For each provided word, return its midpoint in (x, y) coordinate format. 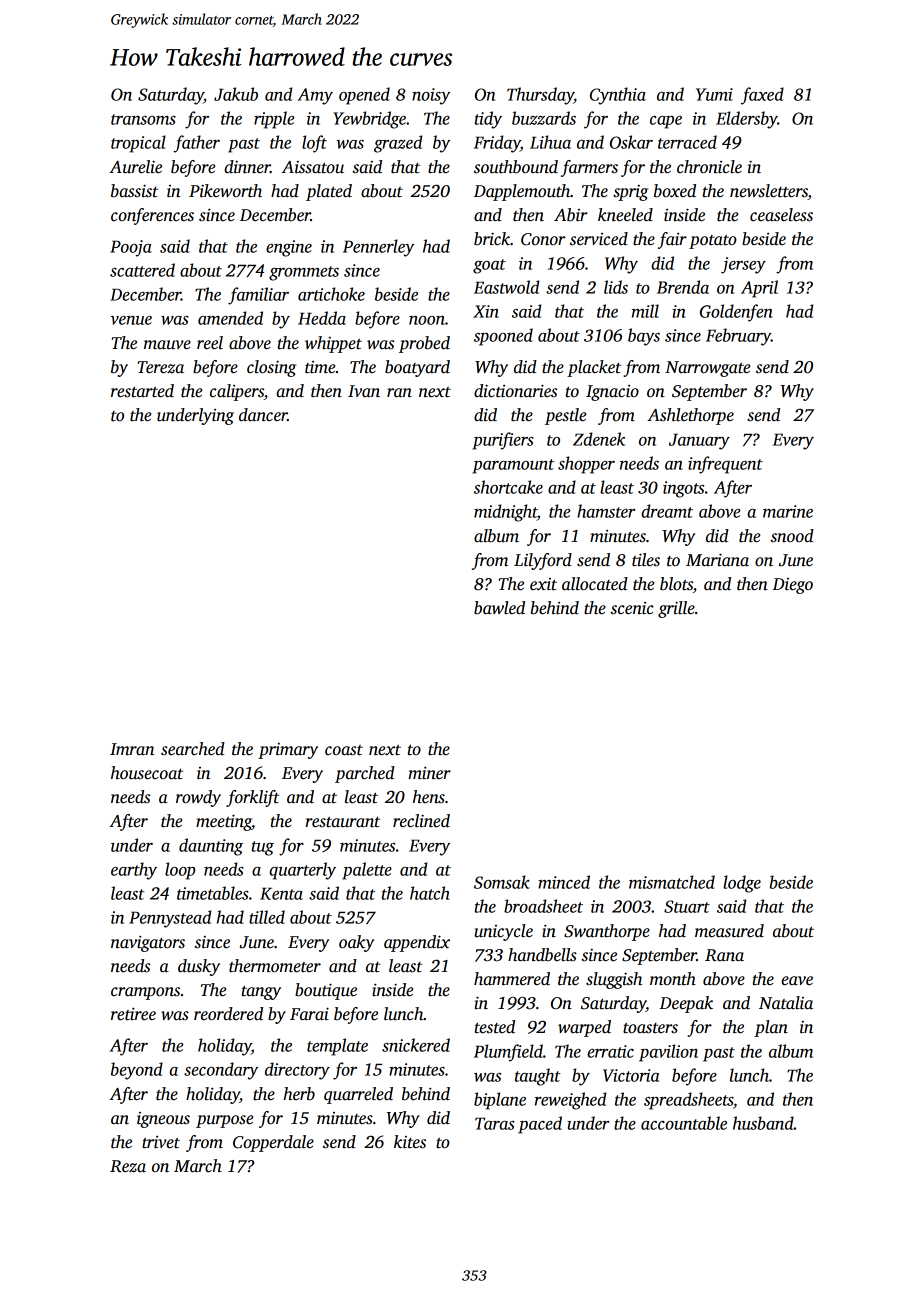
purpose (224, 1121)
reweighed (571, 1101)
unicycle (503, 932)
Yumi (714, 94)
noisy (431, 96)
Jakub (236, 94)
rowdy (198, 798)
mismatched (672, 882)
